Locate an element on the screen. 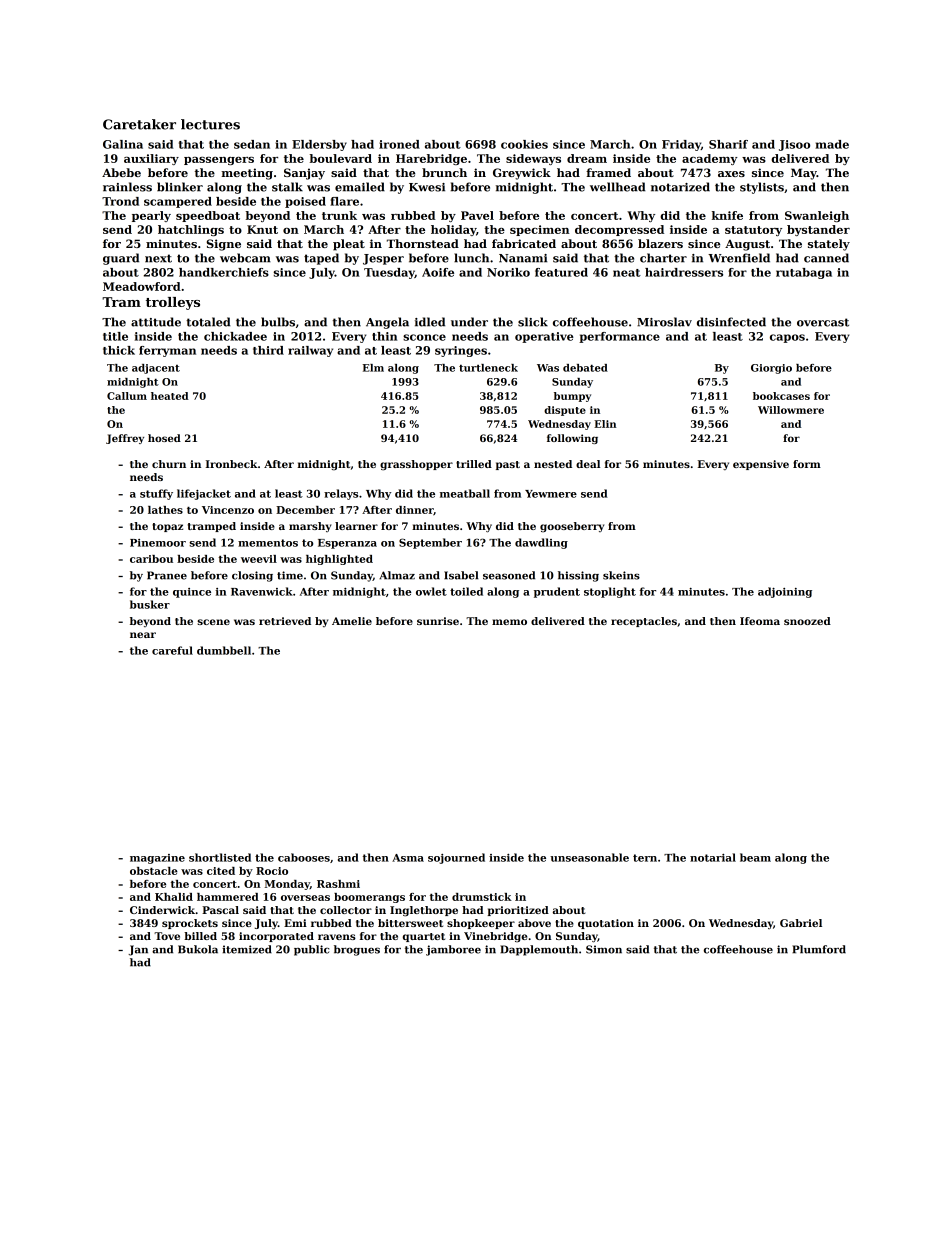  turtleneck is located at coordinates (488, 368).
